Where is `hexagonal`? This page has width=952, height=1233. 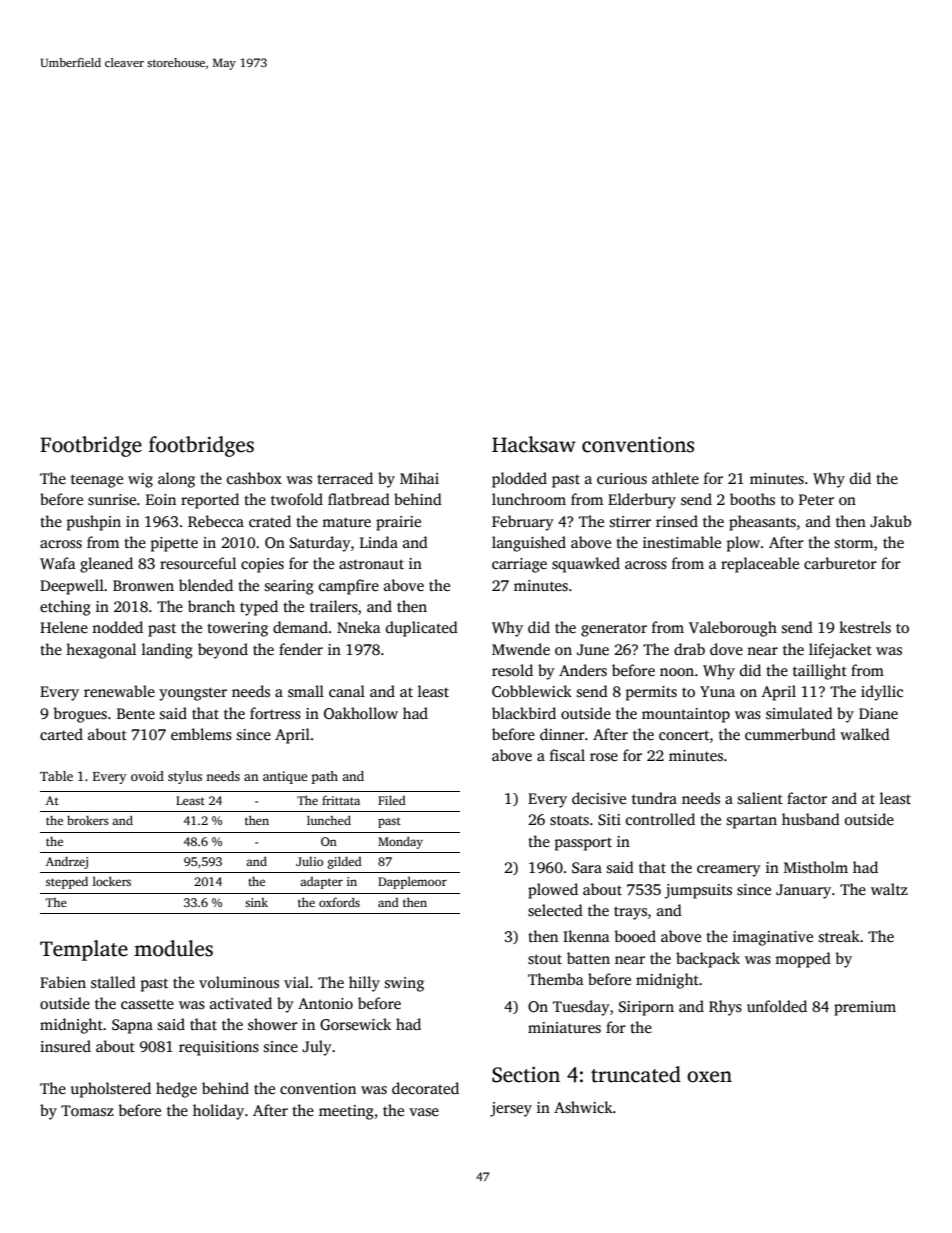 hexagonal is located at coordinates (101, 651).
